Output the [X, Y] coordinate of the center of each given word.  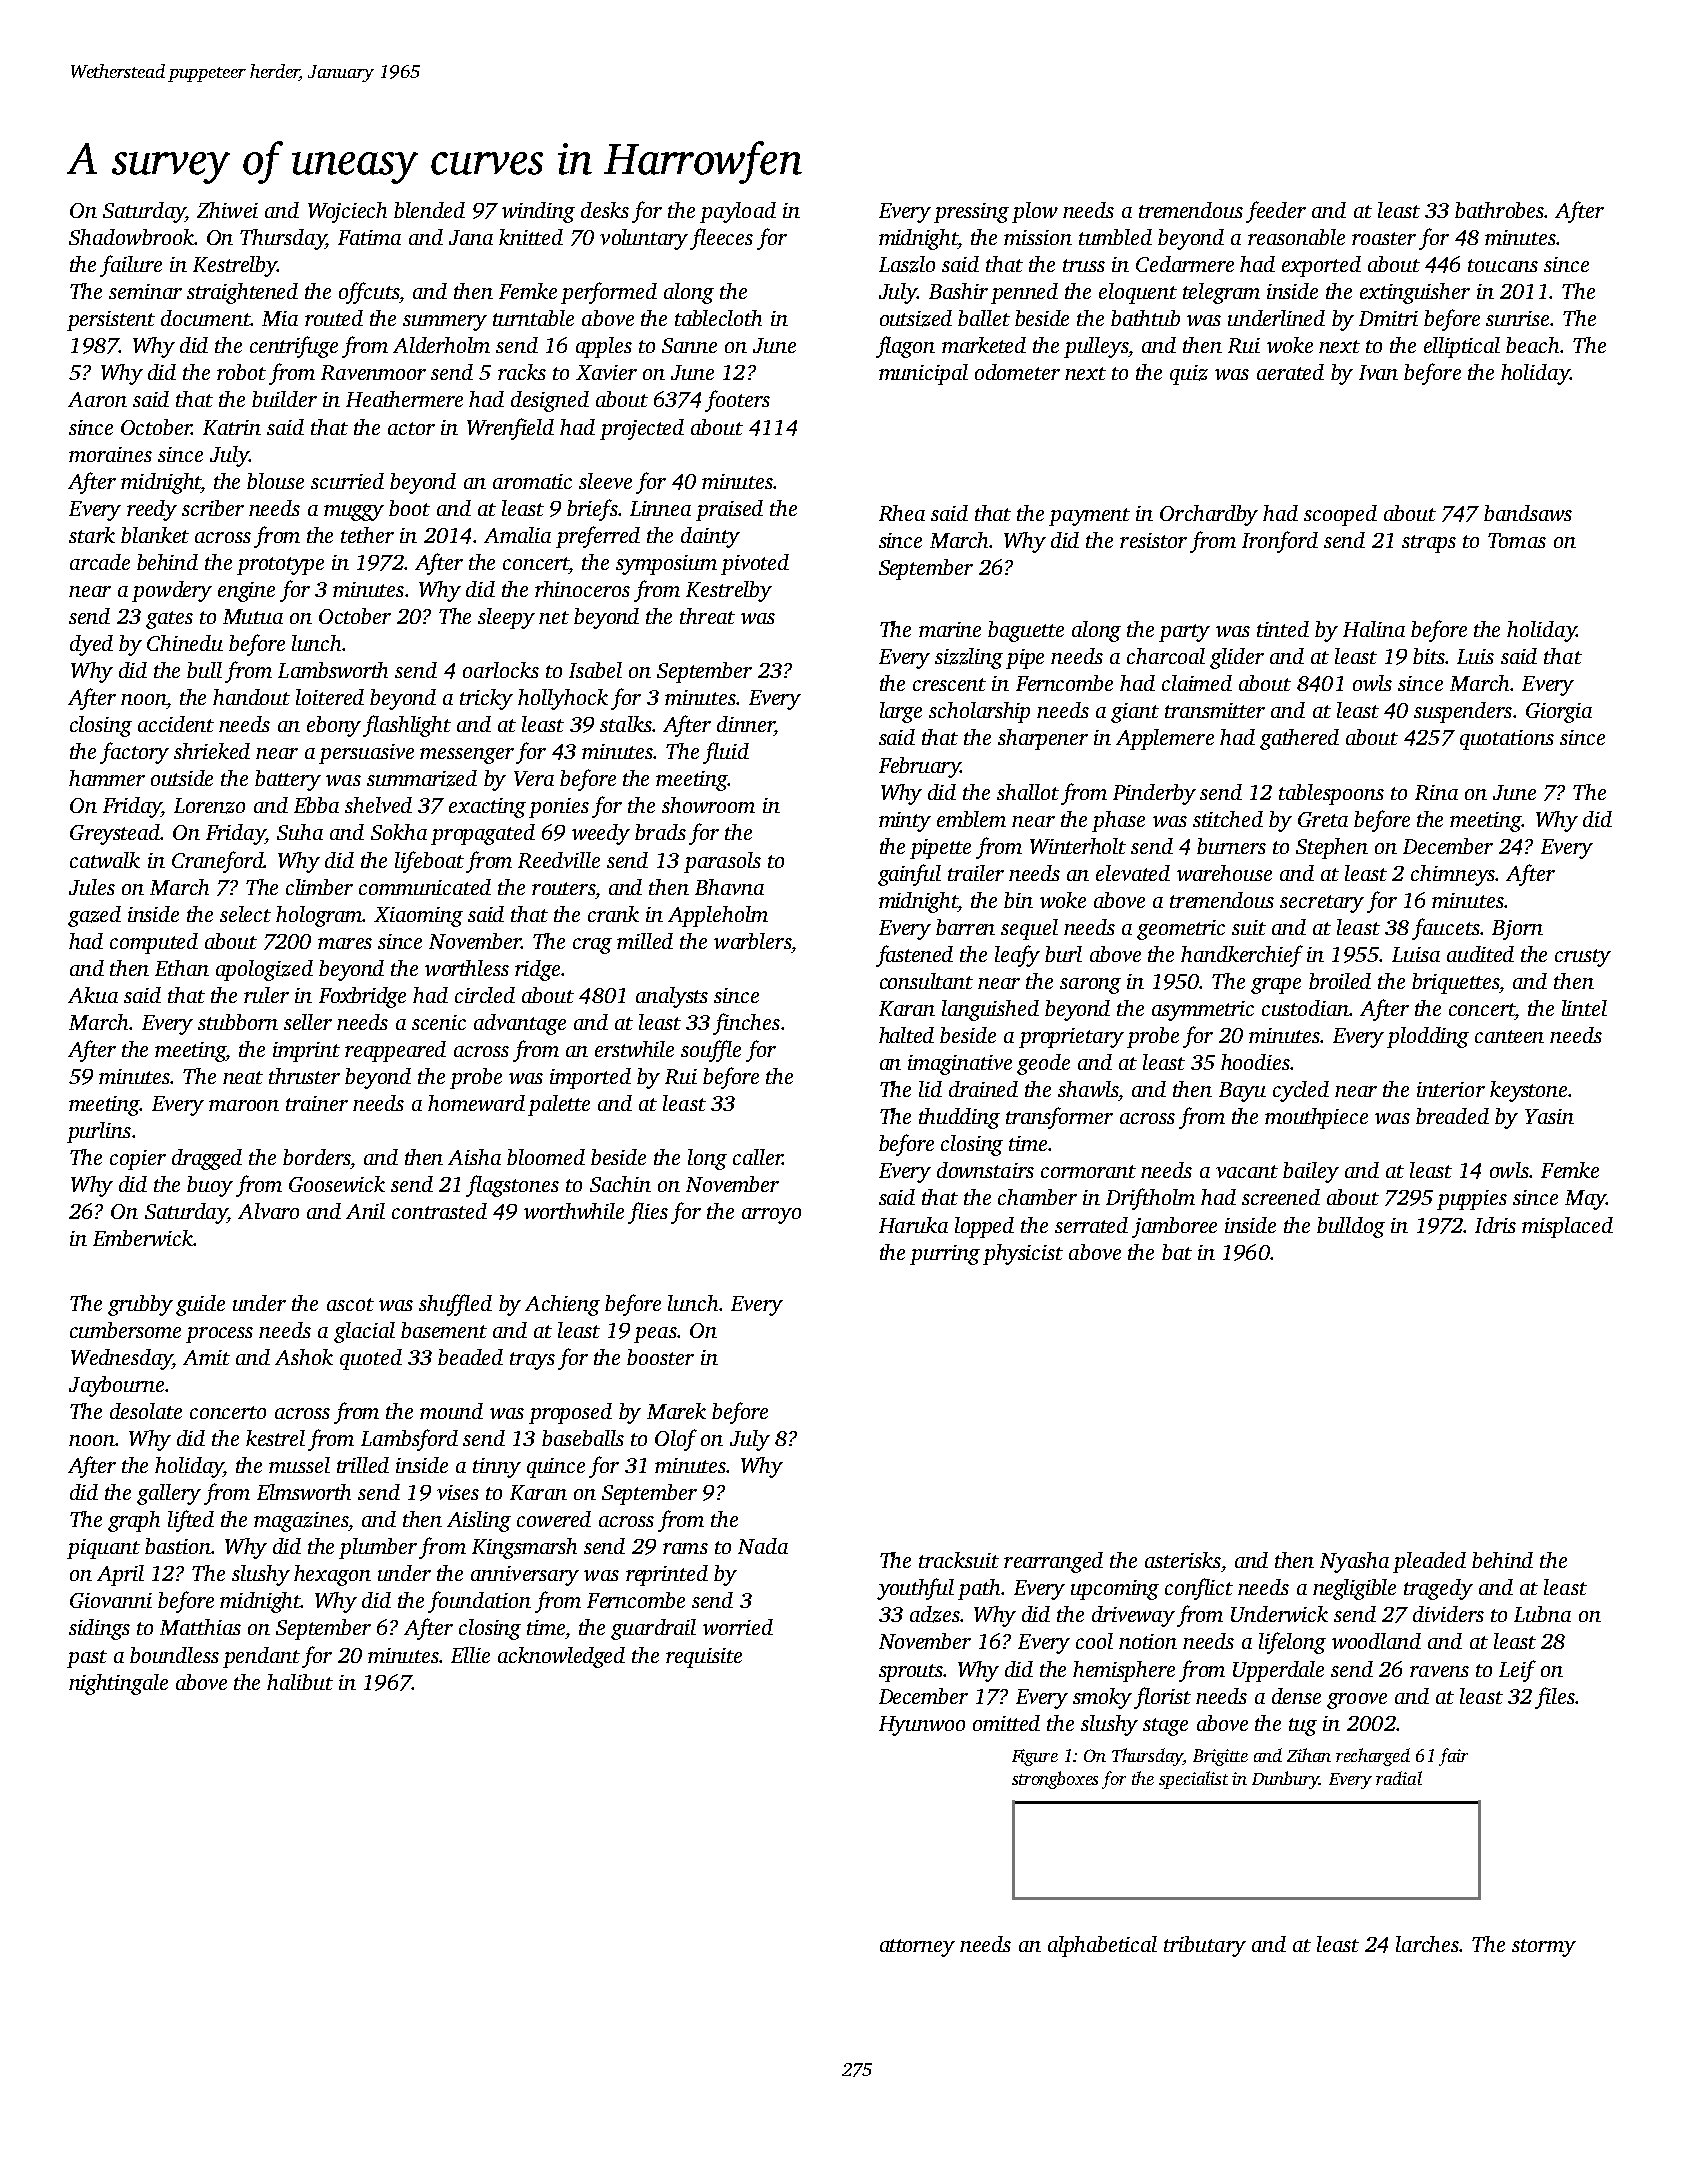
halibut [300, 1682]
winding [538, 212]
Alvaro [268, 1211]
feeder [1276, 212]
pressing [971, 213]
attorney [917, 1948]
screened [1281, 1197]
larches [1428, 1944]
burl [1063, 954]
